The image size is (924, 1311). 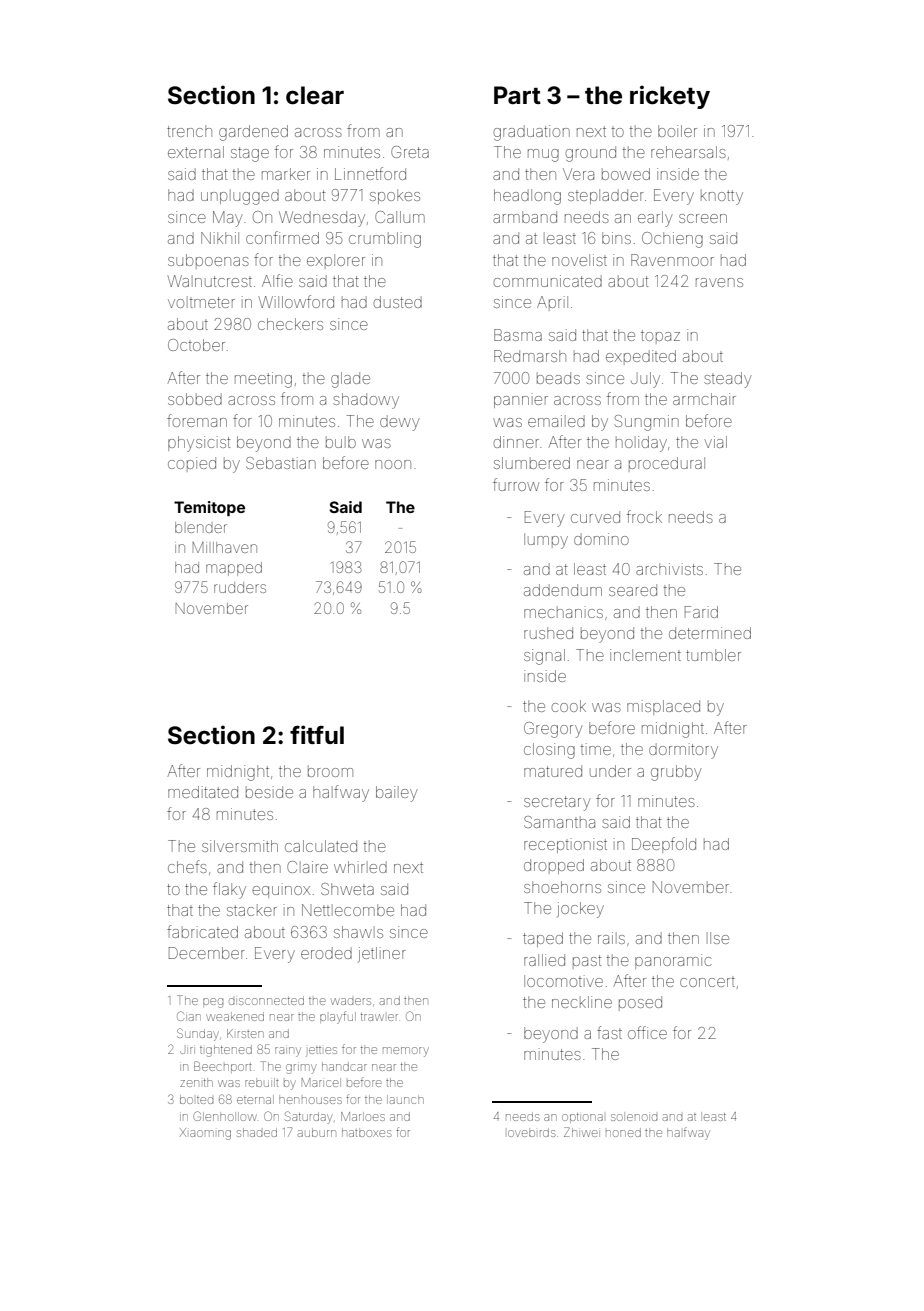 What do you see at coordinates (397, 794) in the screenshot?
I see `bailey` at bounding box center [397, 794].
